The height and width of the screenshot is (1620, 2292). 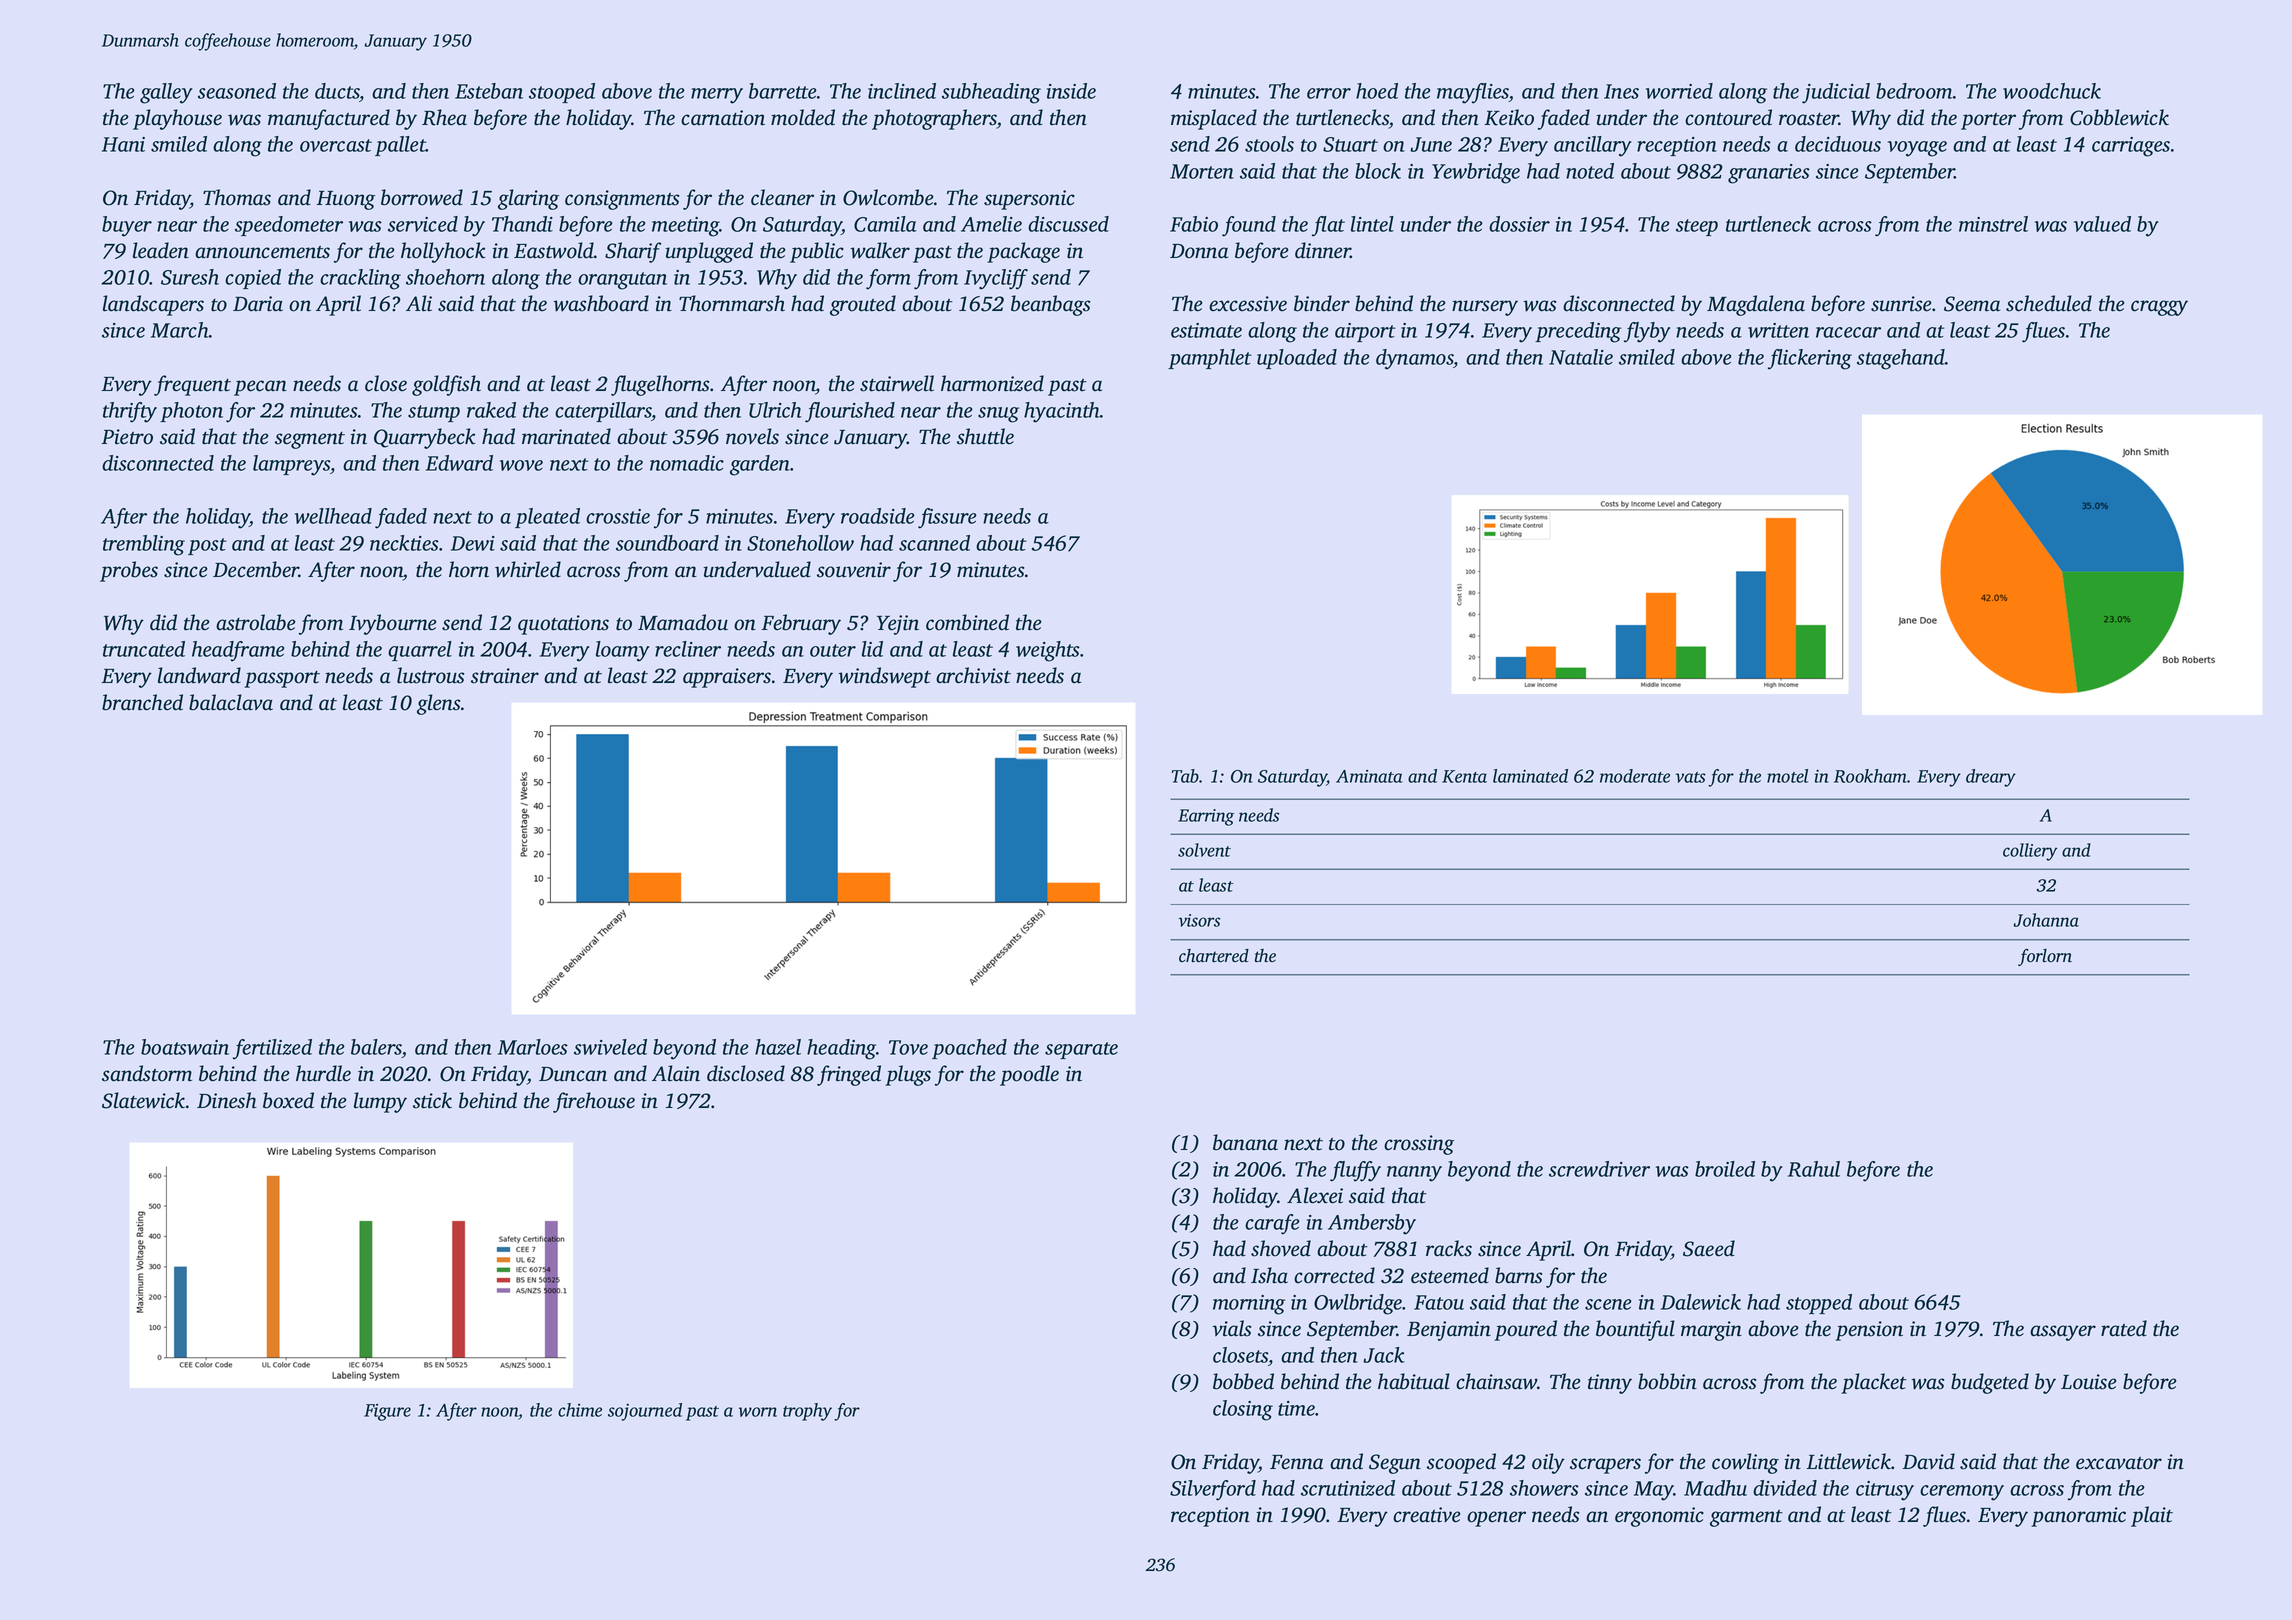 I want to click on whirled, so click(x=528, y=569).
